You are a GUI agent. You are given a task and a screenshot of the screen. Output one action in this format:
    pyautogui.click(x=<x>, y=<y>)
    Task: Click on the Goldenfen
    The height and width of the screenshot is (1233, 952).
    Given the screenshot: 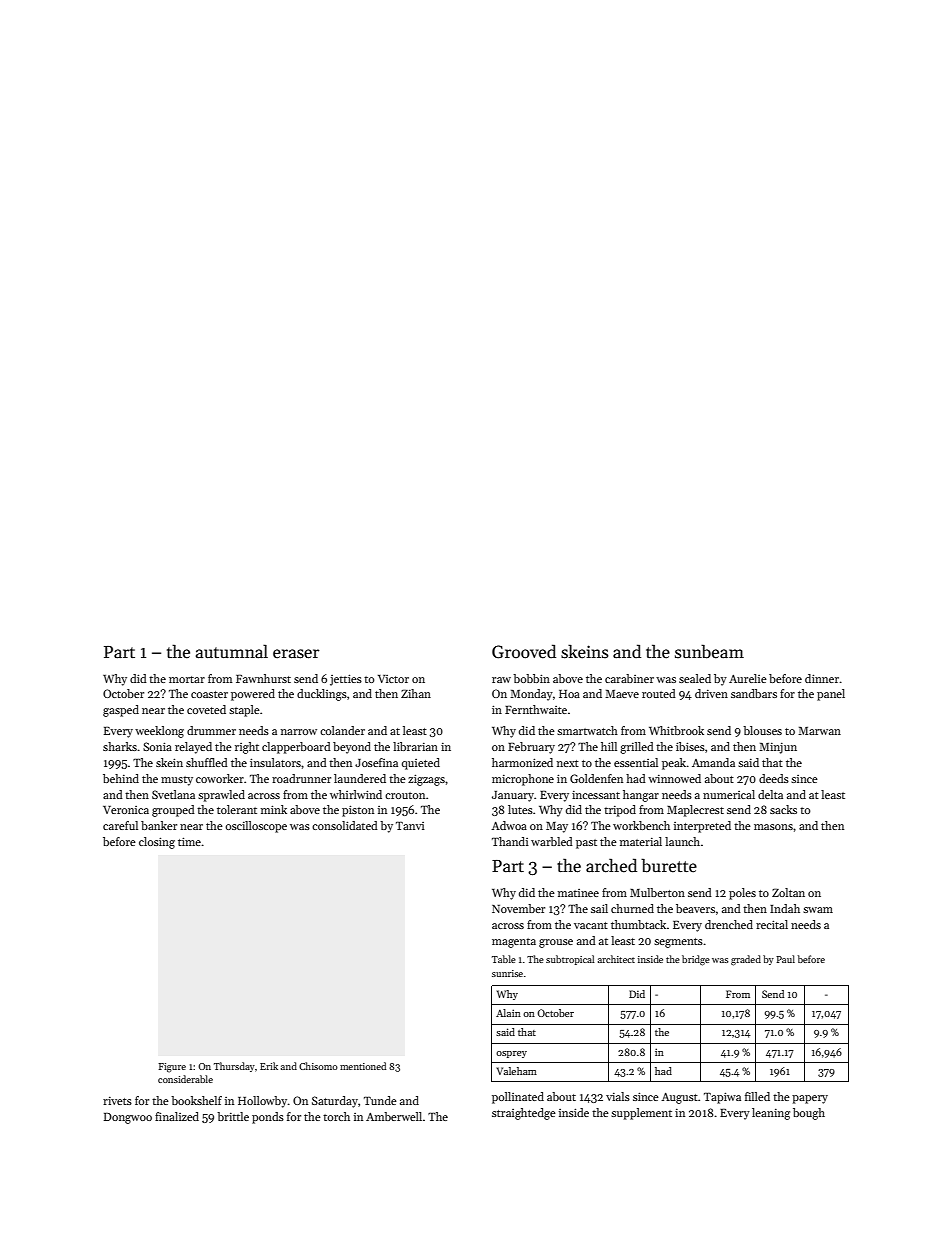 What is the action you would take?
    pyautogui.click(x=596, y=778)
